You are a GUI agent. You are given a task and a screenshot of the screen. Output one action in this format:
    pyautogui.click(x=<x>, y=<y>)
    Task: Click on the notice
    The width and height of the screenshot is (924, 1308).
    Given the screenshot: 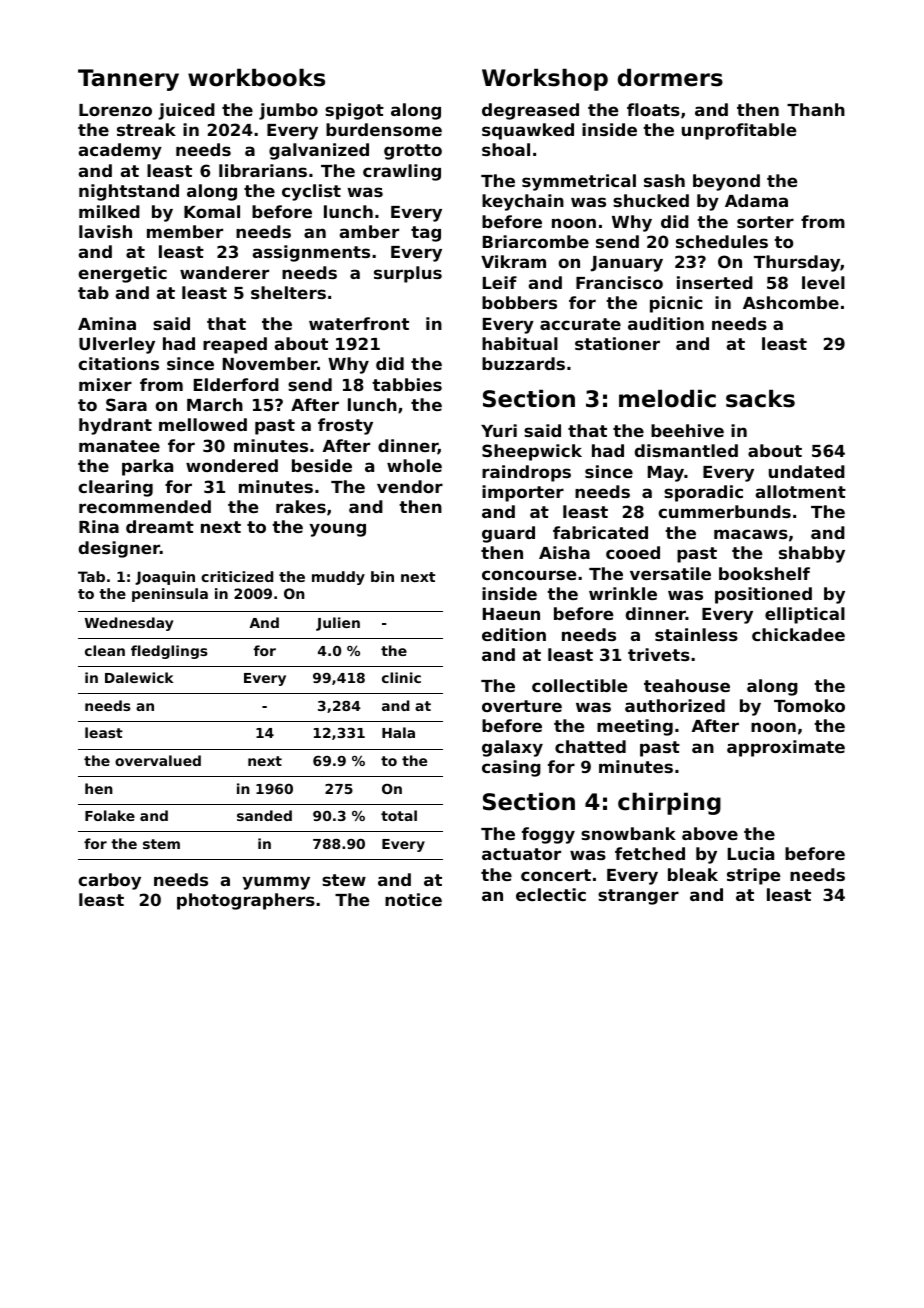 What is the action you would take?
    pyautogui.click(x=413, y=899)
